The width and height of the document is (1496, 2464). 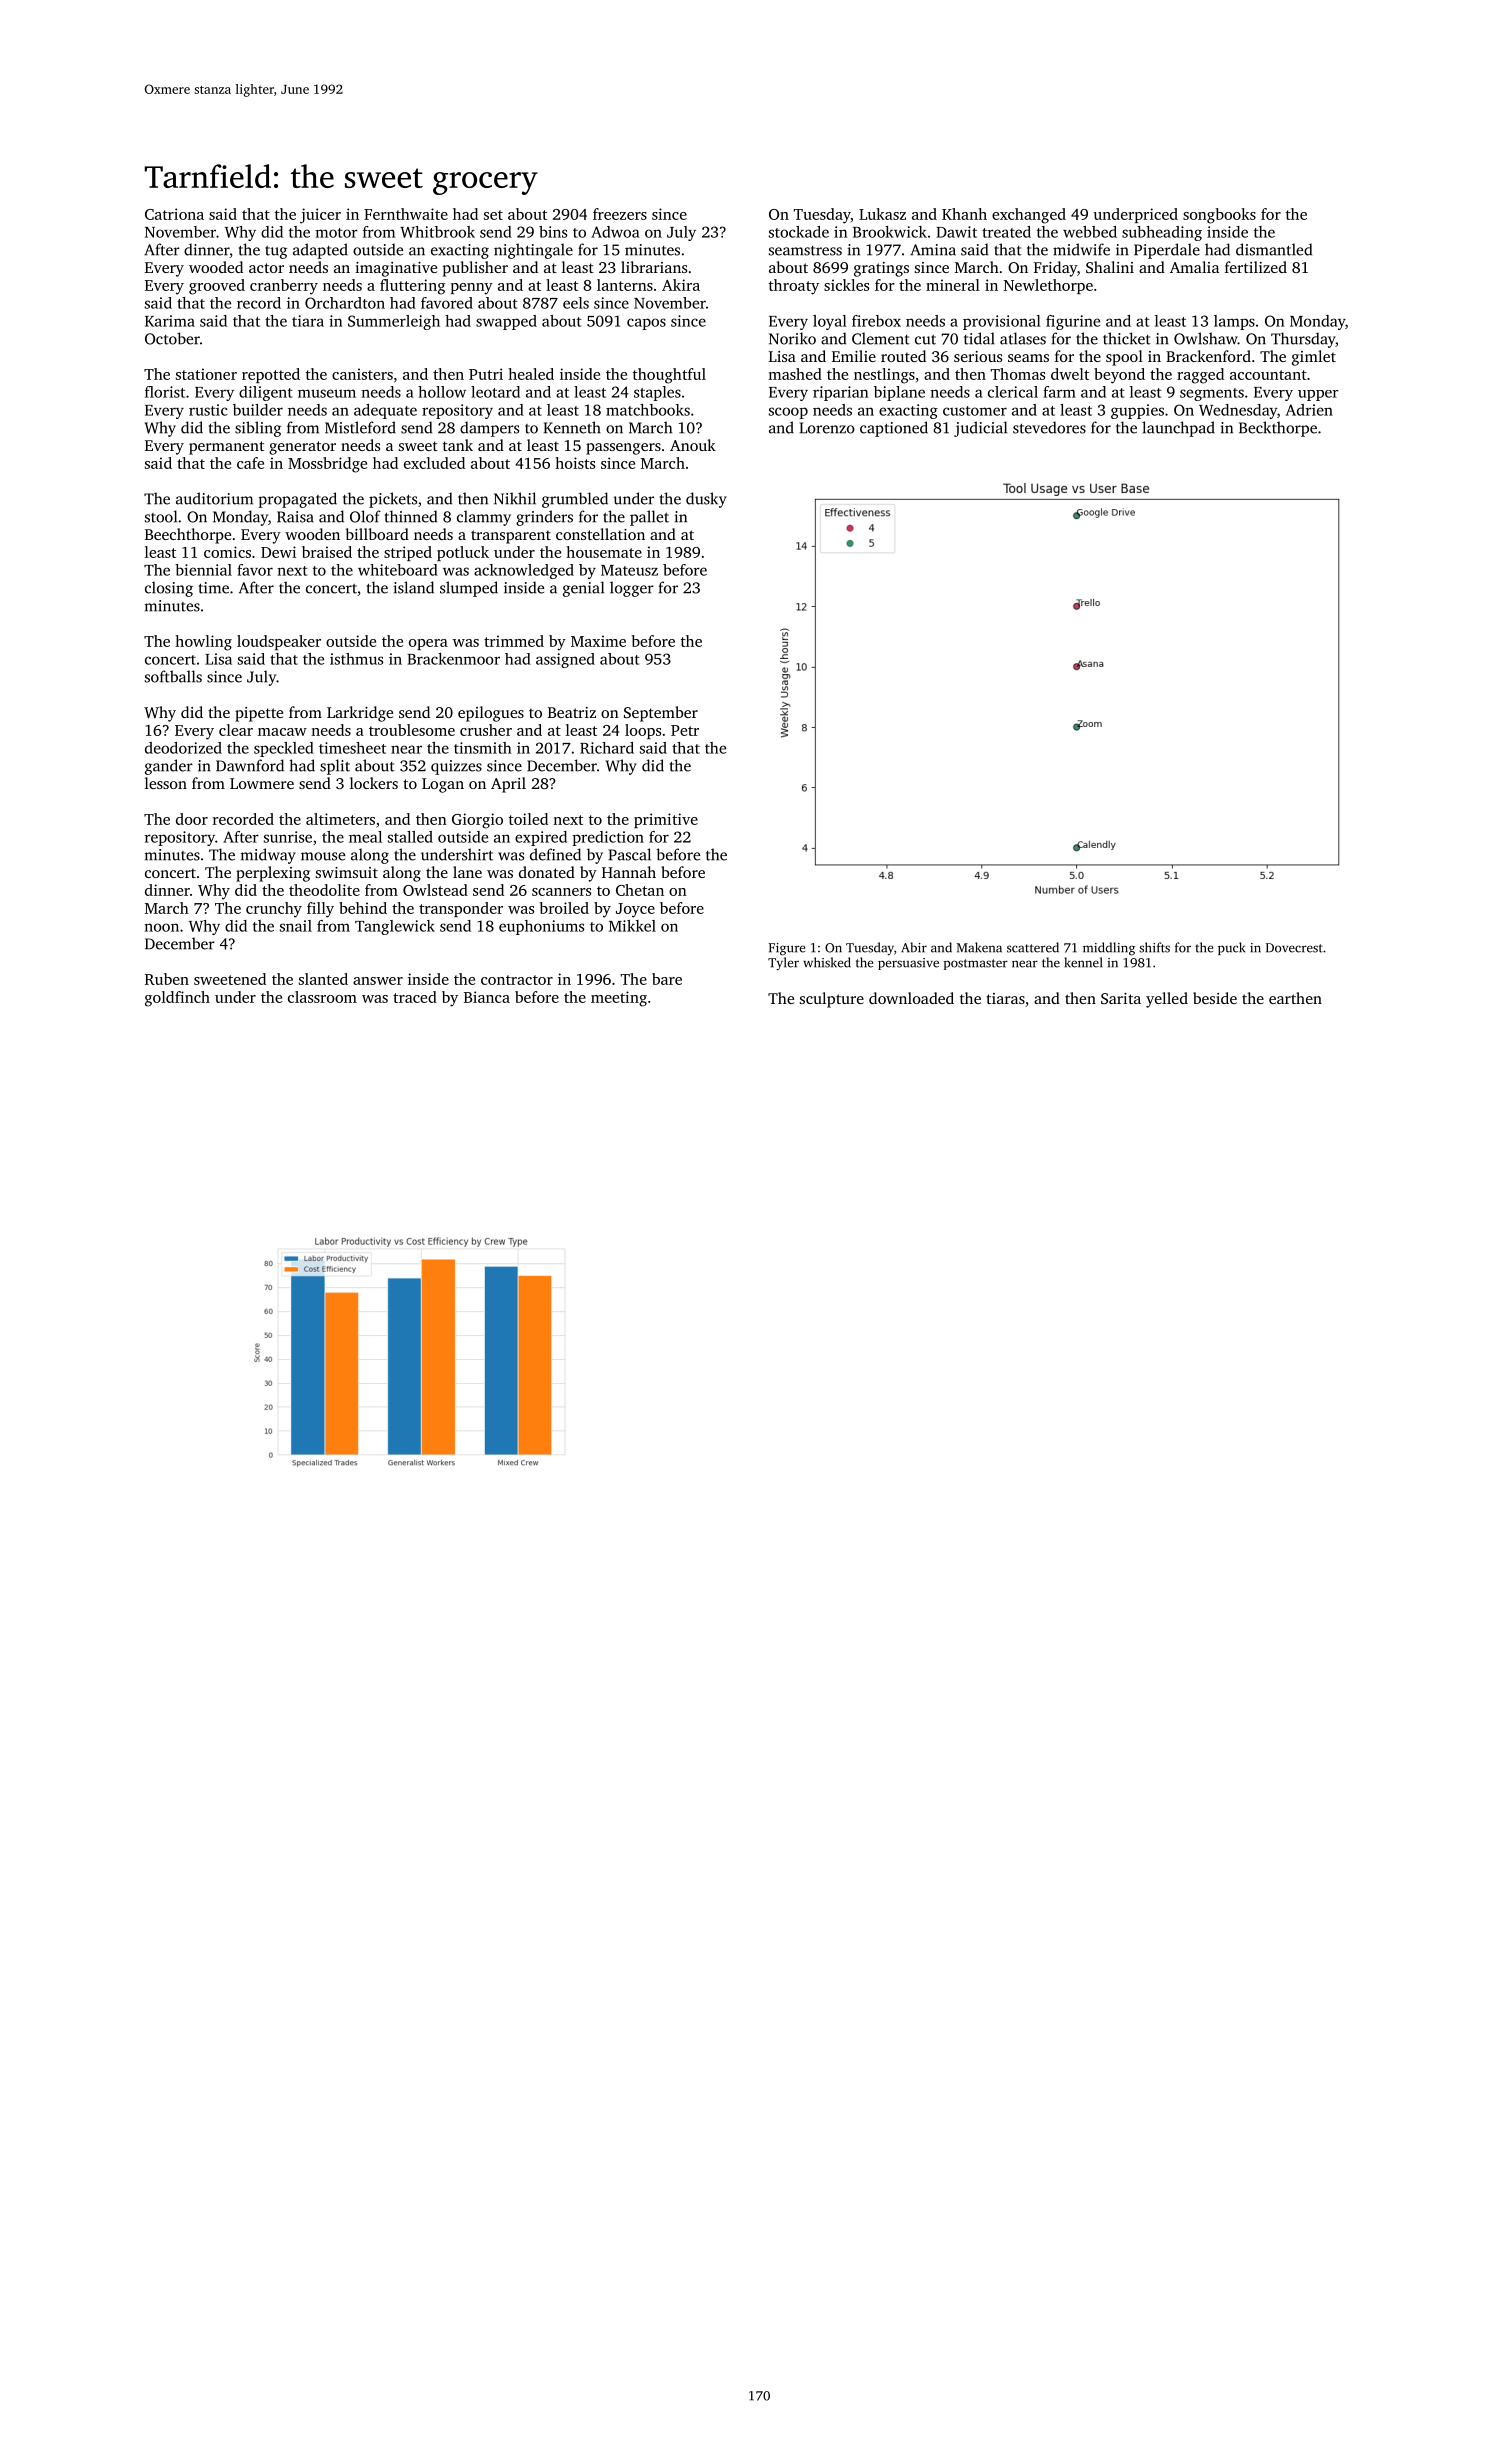 I want to click on dusky, so click(x=706, y=500).
